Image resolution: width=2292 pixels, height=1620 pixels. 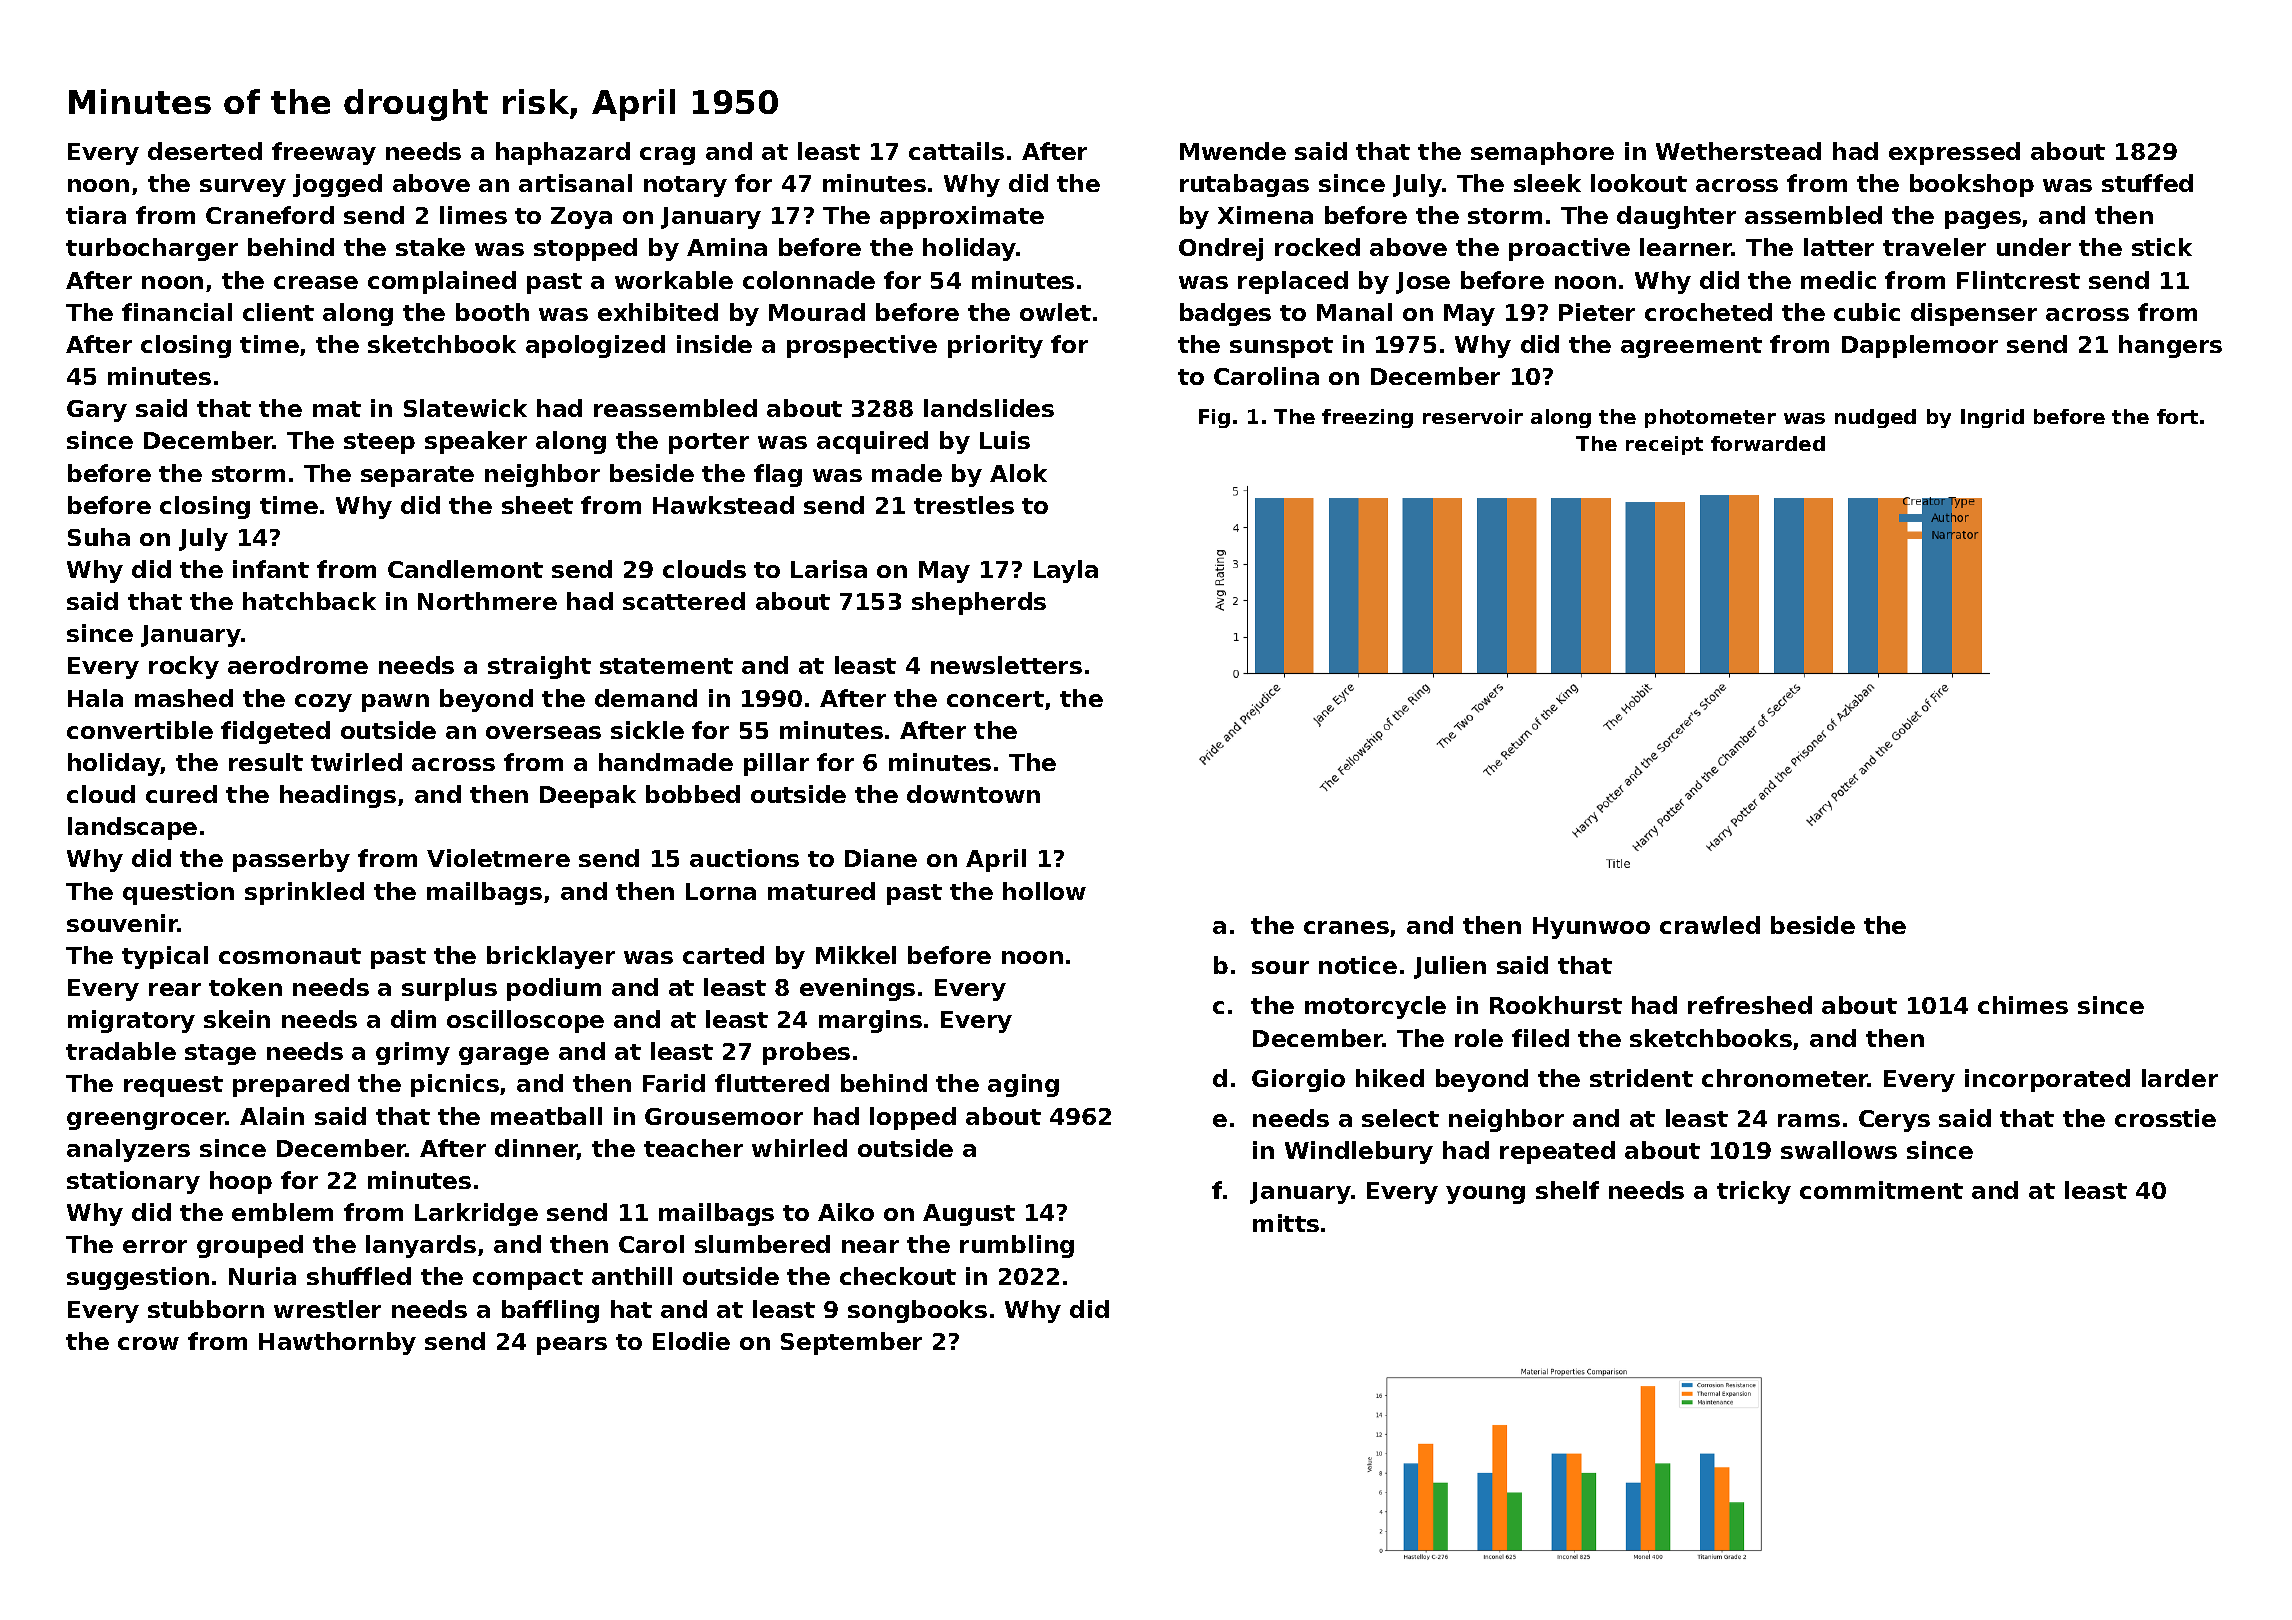 I want to click on commitment, so click(x=1881, y=1190).
